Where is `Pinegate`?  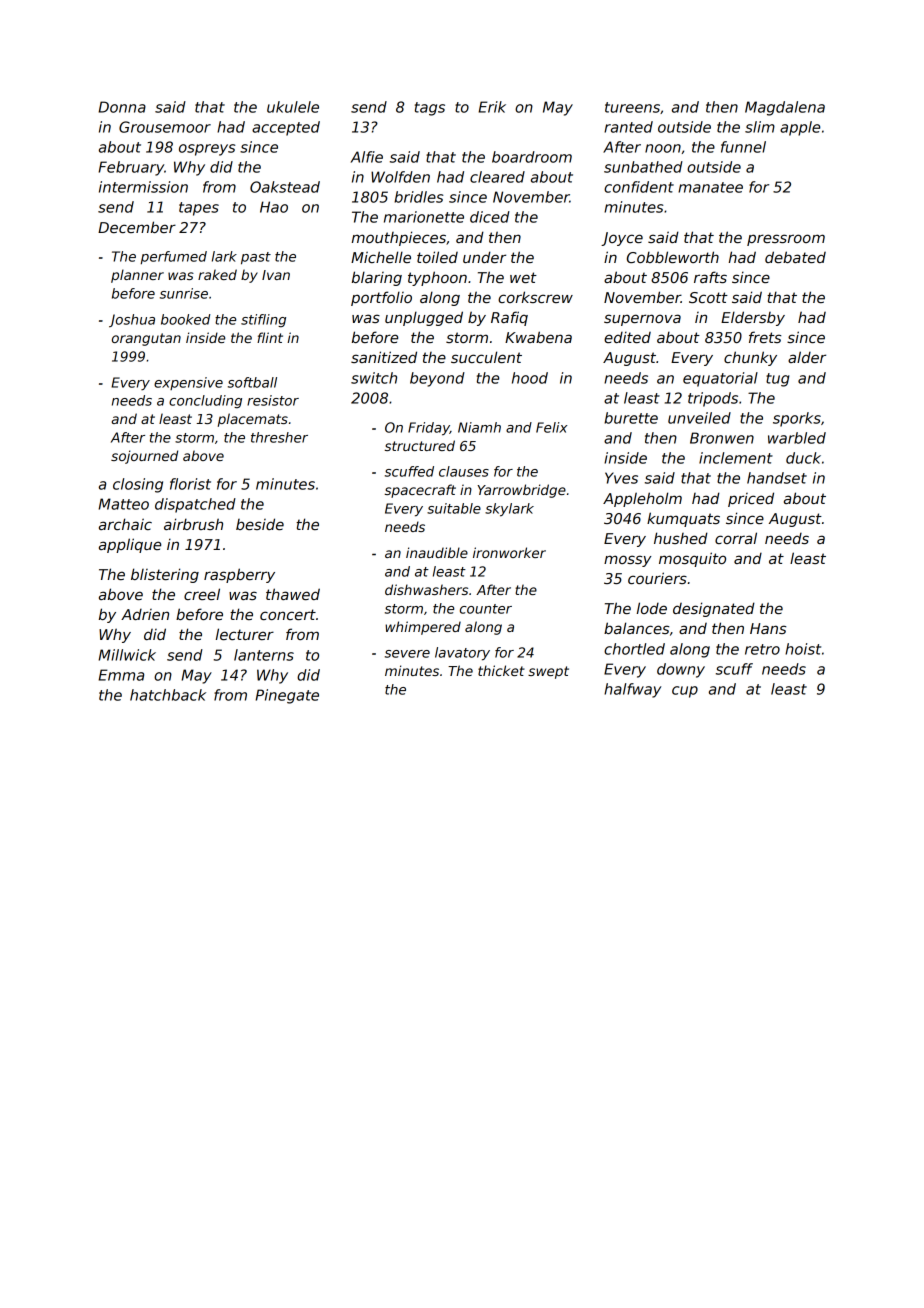
Pinegate is located at coordinates (287, 696).
